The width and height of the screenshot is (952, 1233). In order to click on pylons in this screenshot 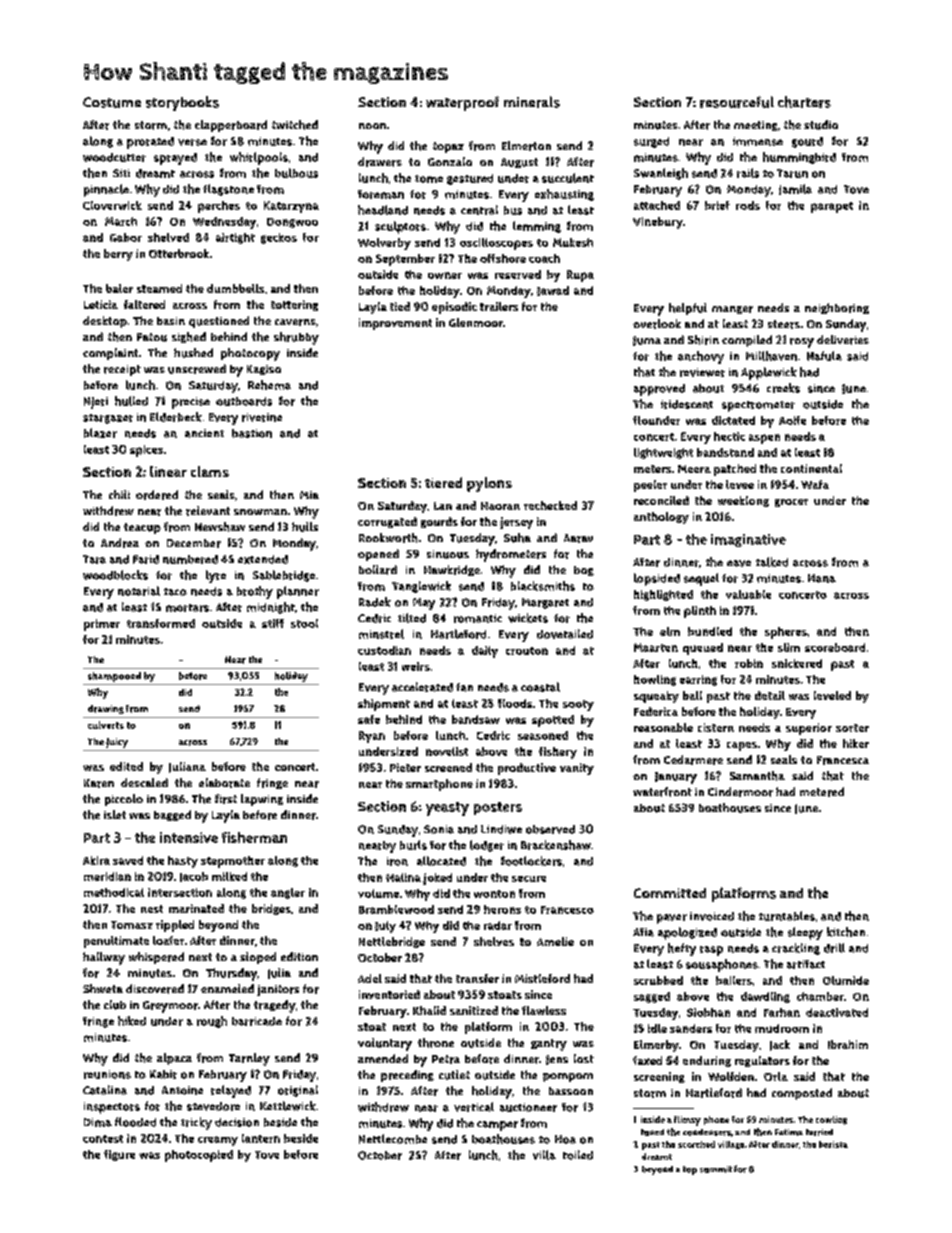, I will do `click(489, 484)`.
